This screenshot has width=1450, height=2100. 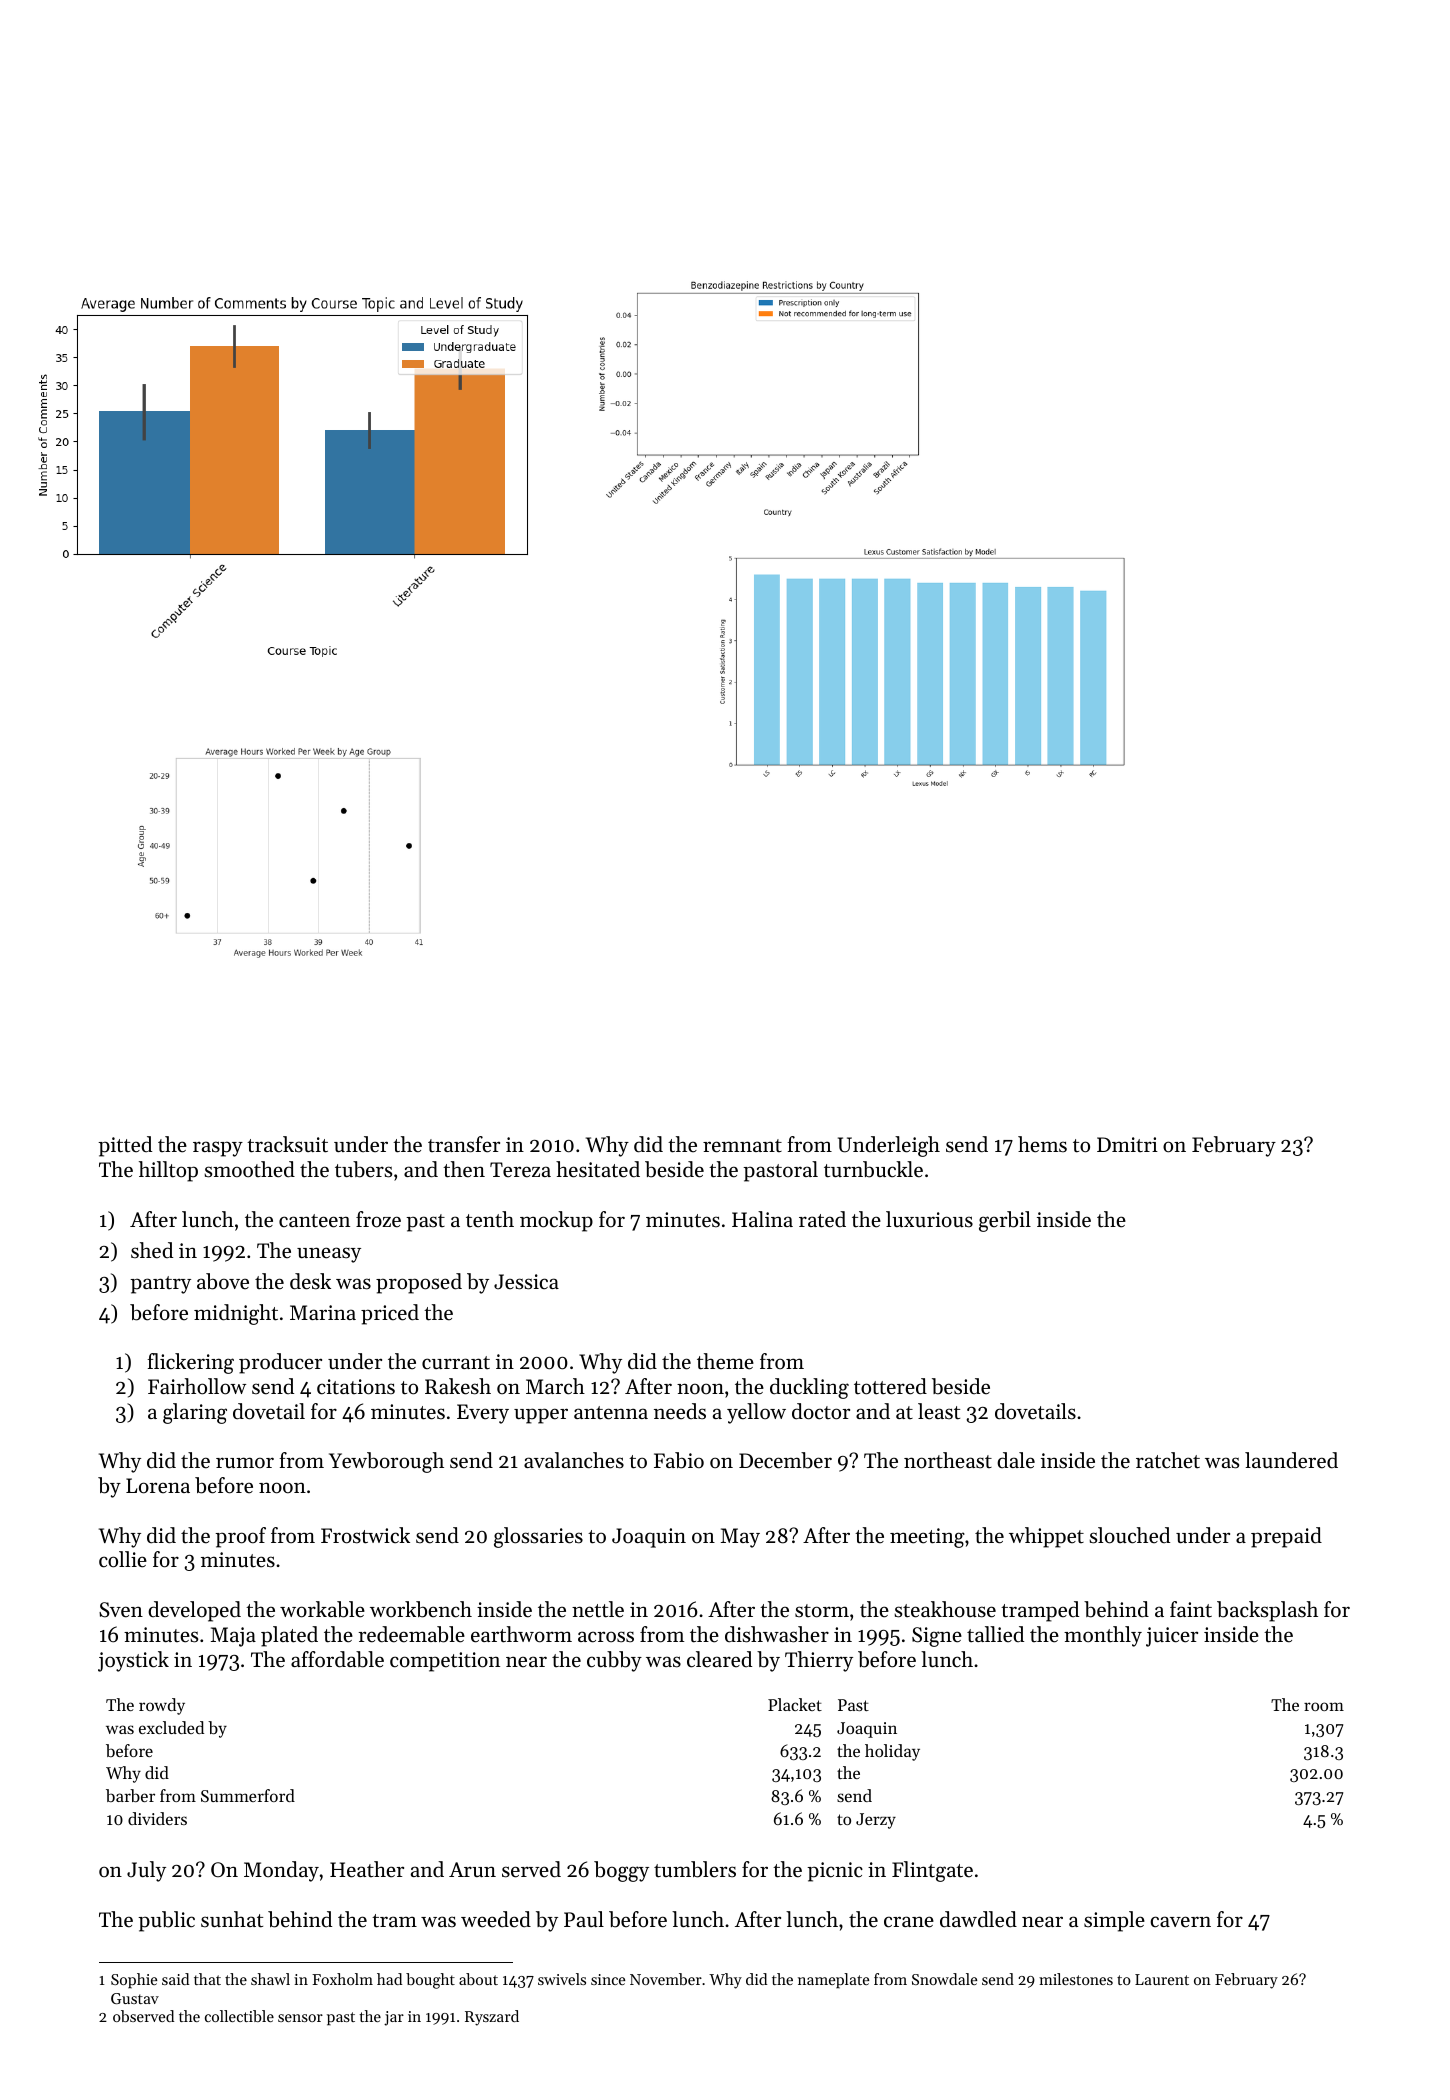 I want to click on Summerford, so click(x=248, y=1795).
